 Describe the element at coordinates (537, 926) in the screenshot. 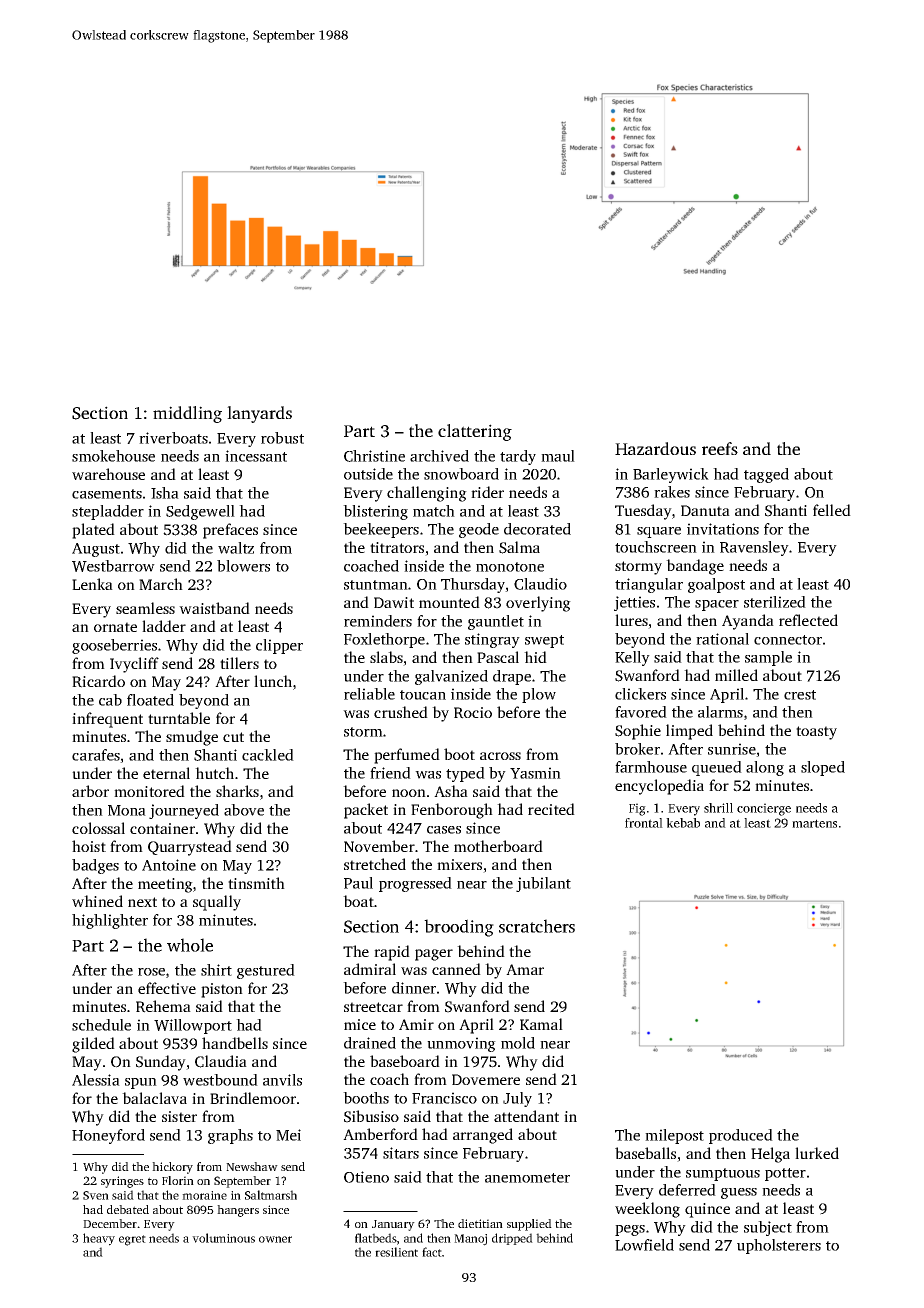

I see `scratchers` at that location.
